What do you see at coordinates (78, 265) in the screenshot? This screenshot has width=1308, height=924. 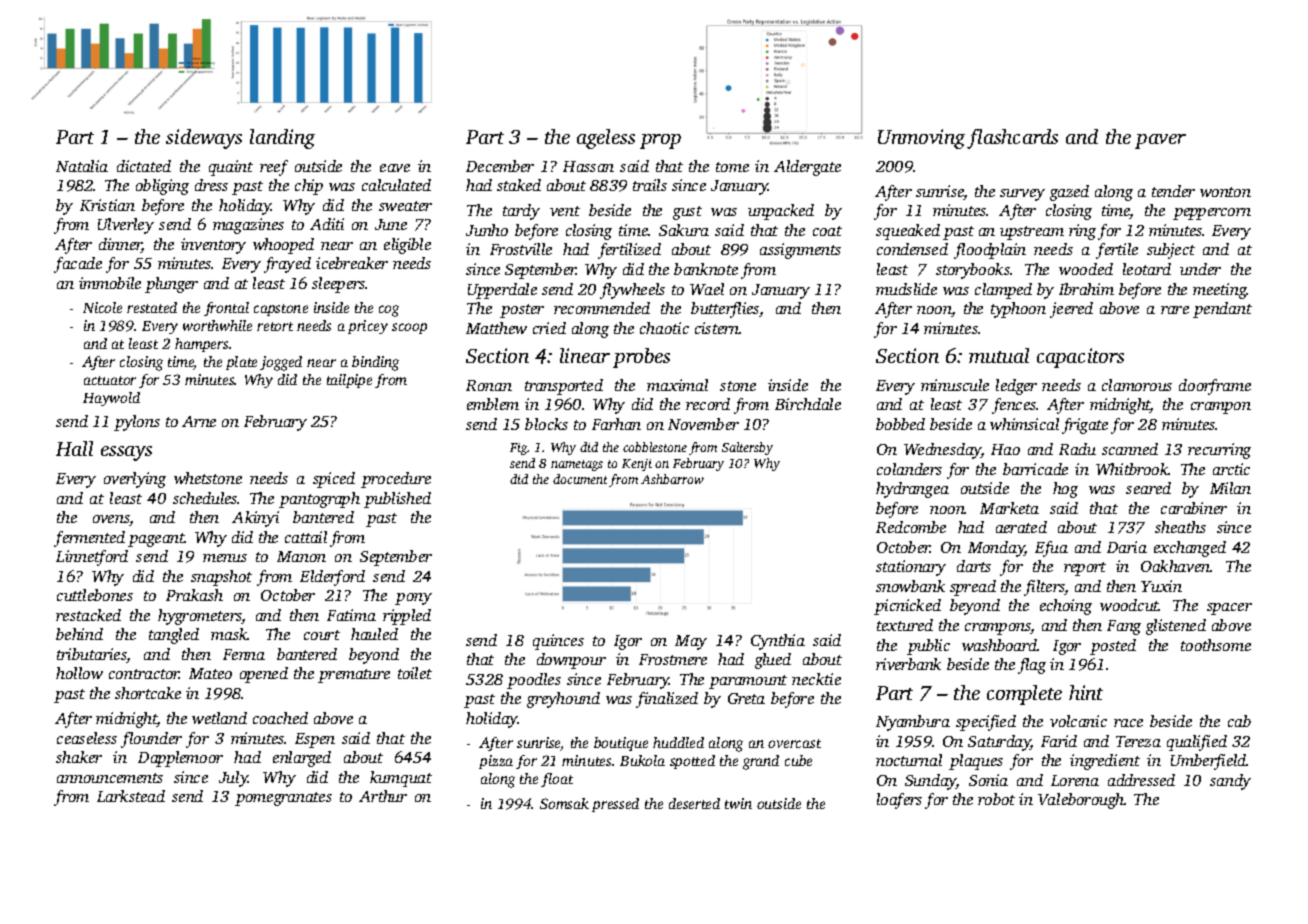 I see `facade` at bounding box center [78, 265].
